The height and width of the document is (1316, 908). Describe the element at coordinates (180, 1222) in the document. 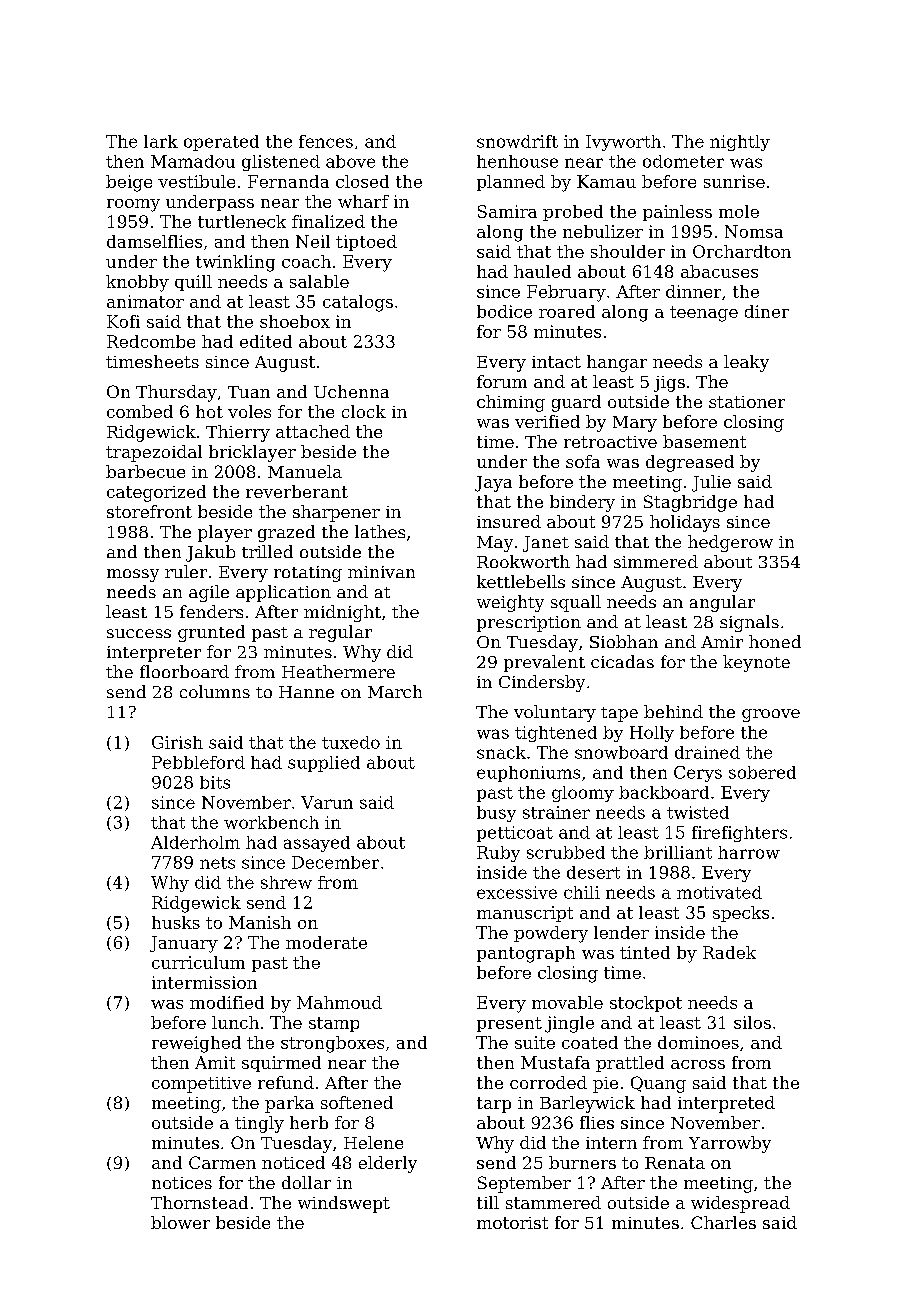

I see `blower` at that location.
